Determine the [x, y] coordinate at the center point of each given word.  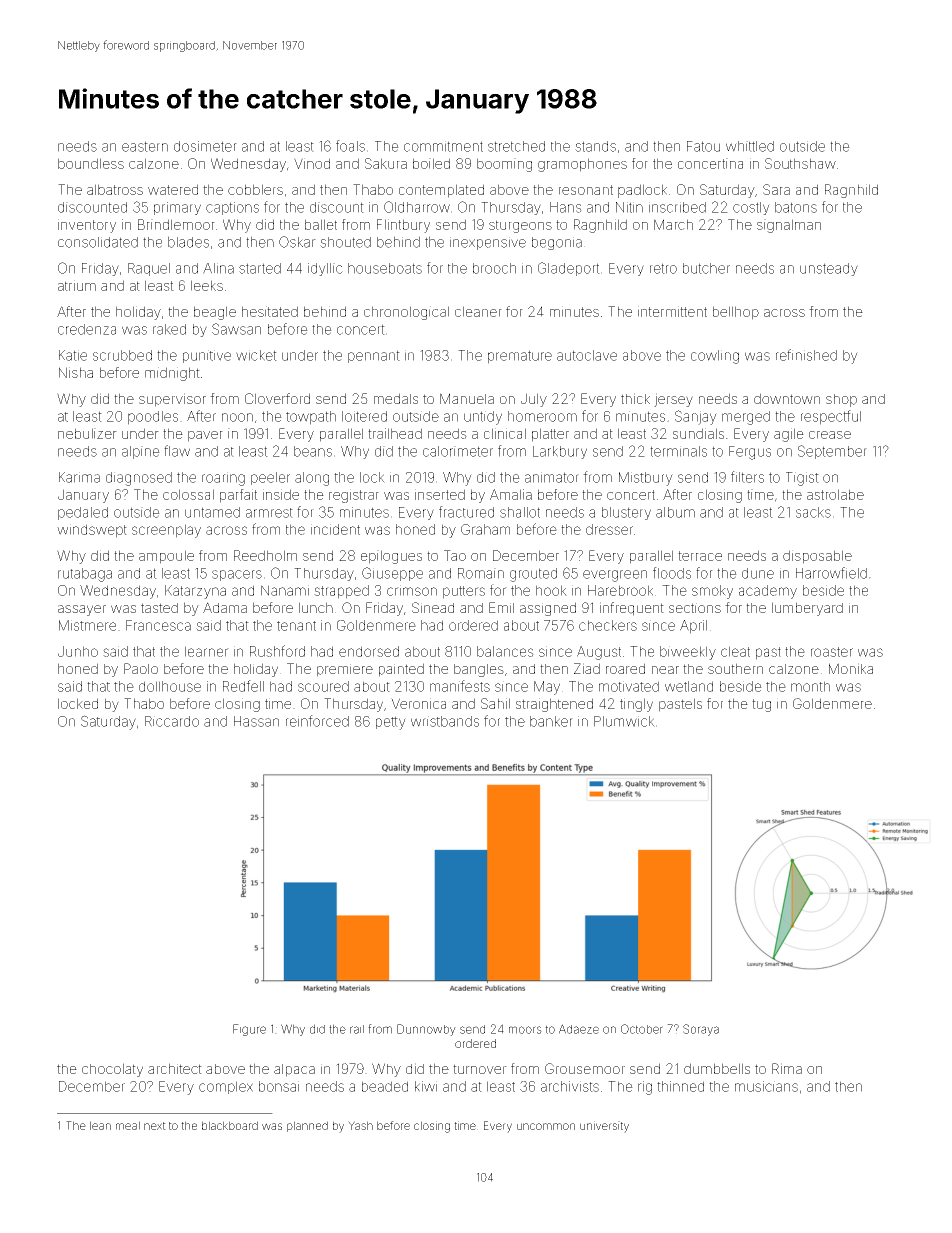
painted [401, 670]
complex [226, 1087]
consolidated [98, 242]
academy [768, 592]
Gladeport [569, 269]
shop [841, 400]
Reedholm [265, 555]
